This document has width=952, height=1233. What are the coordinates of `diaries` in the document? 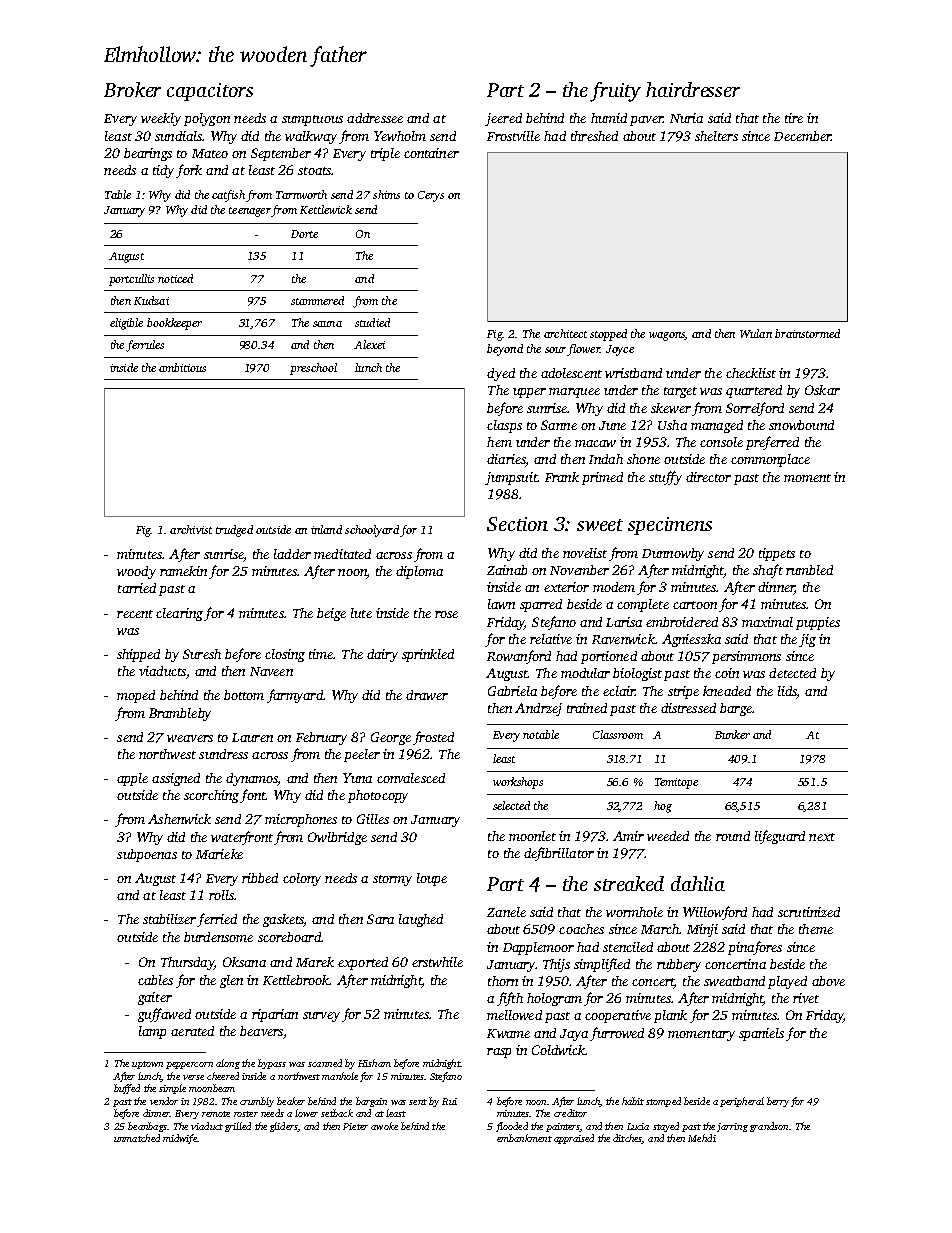 It's located at (506, 459).
